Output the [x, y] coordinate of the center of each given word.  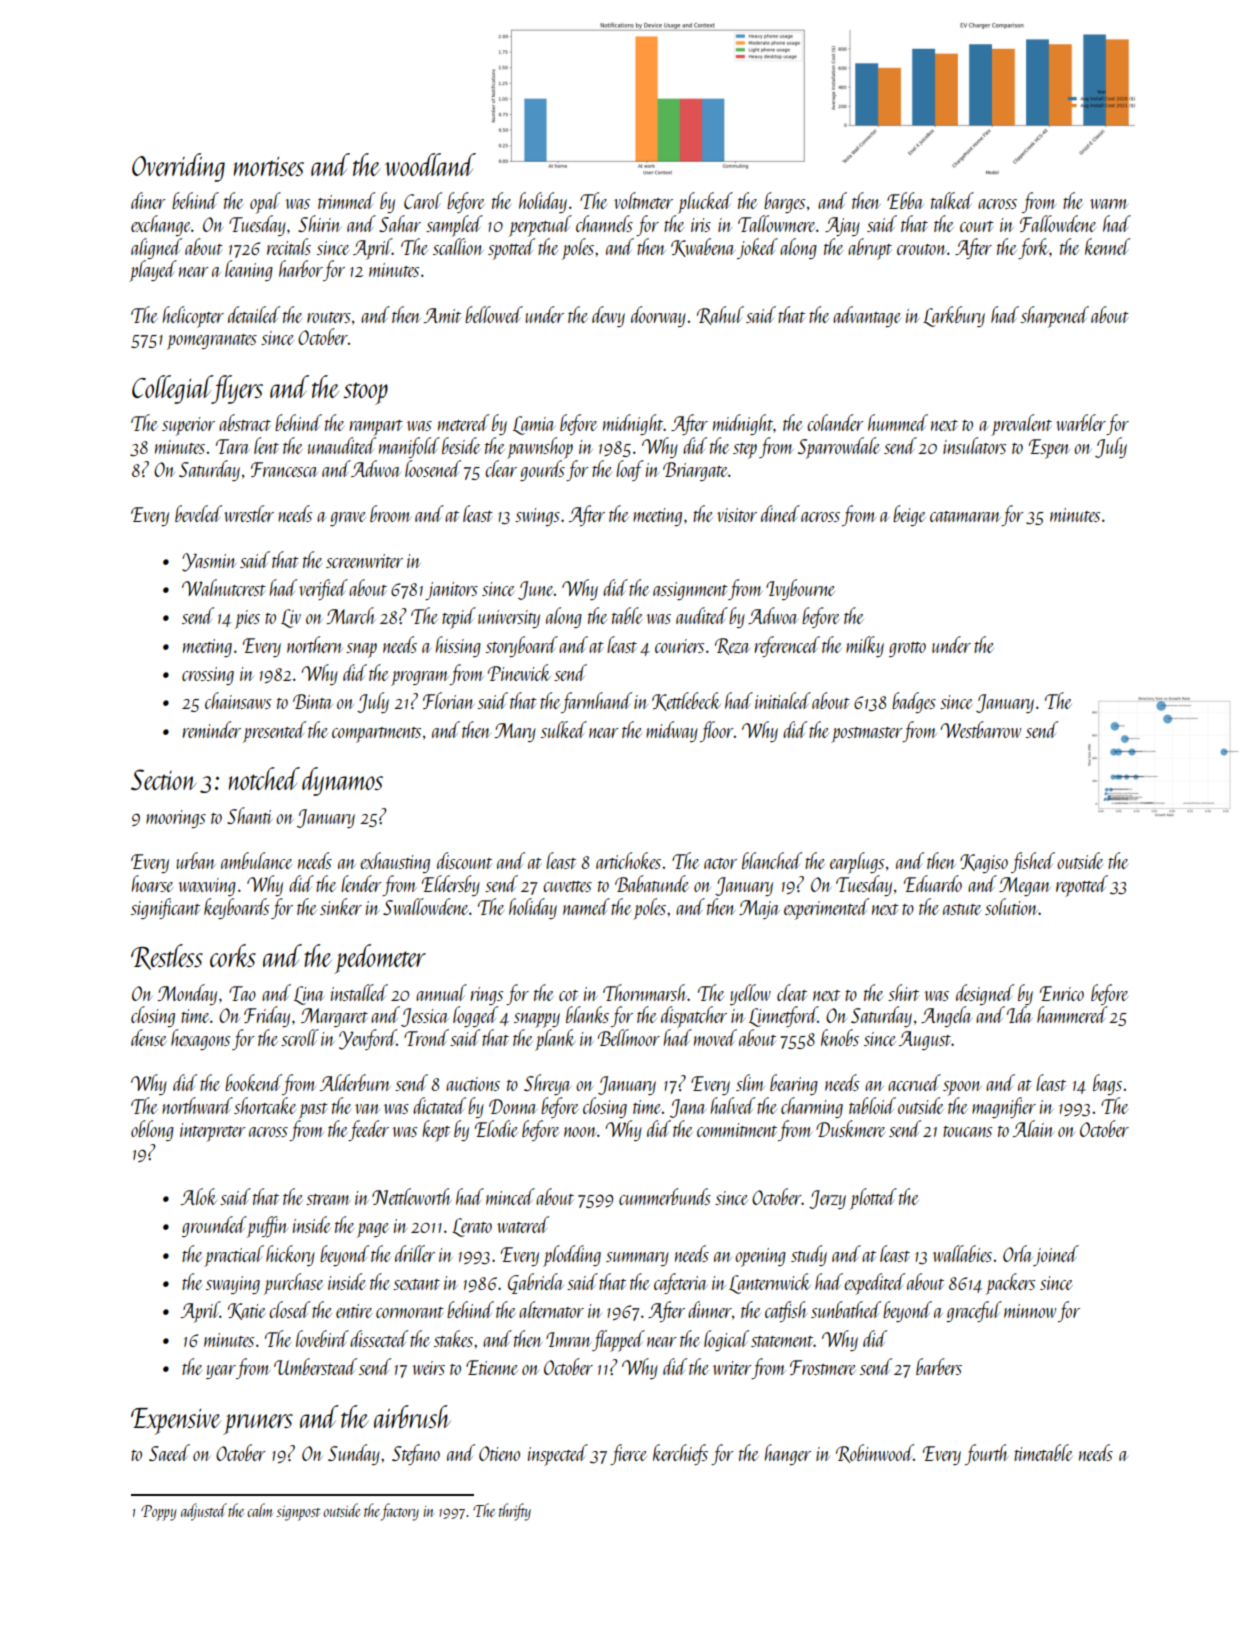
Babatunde [652, 883]
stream [328, 1199]
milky [865, 646]
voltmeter [643, 200]
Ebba [905, 200]
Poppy [159, 1513]
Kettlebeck [686, 701]
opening [760, 1257]
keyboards [236, 908]
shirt [903, 992]
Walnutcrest [224, 587]
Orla [1018, 1253]
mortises [269, 166]
